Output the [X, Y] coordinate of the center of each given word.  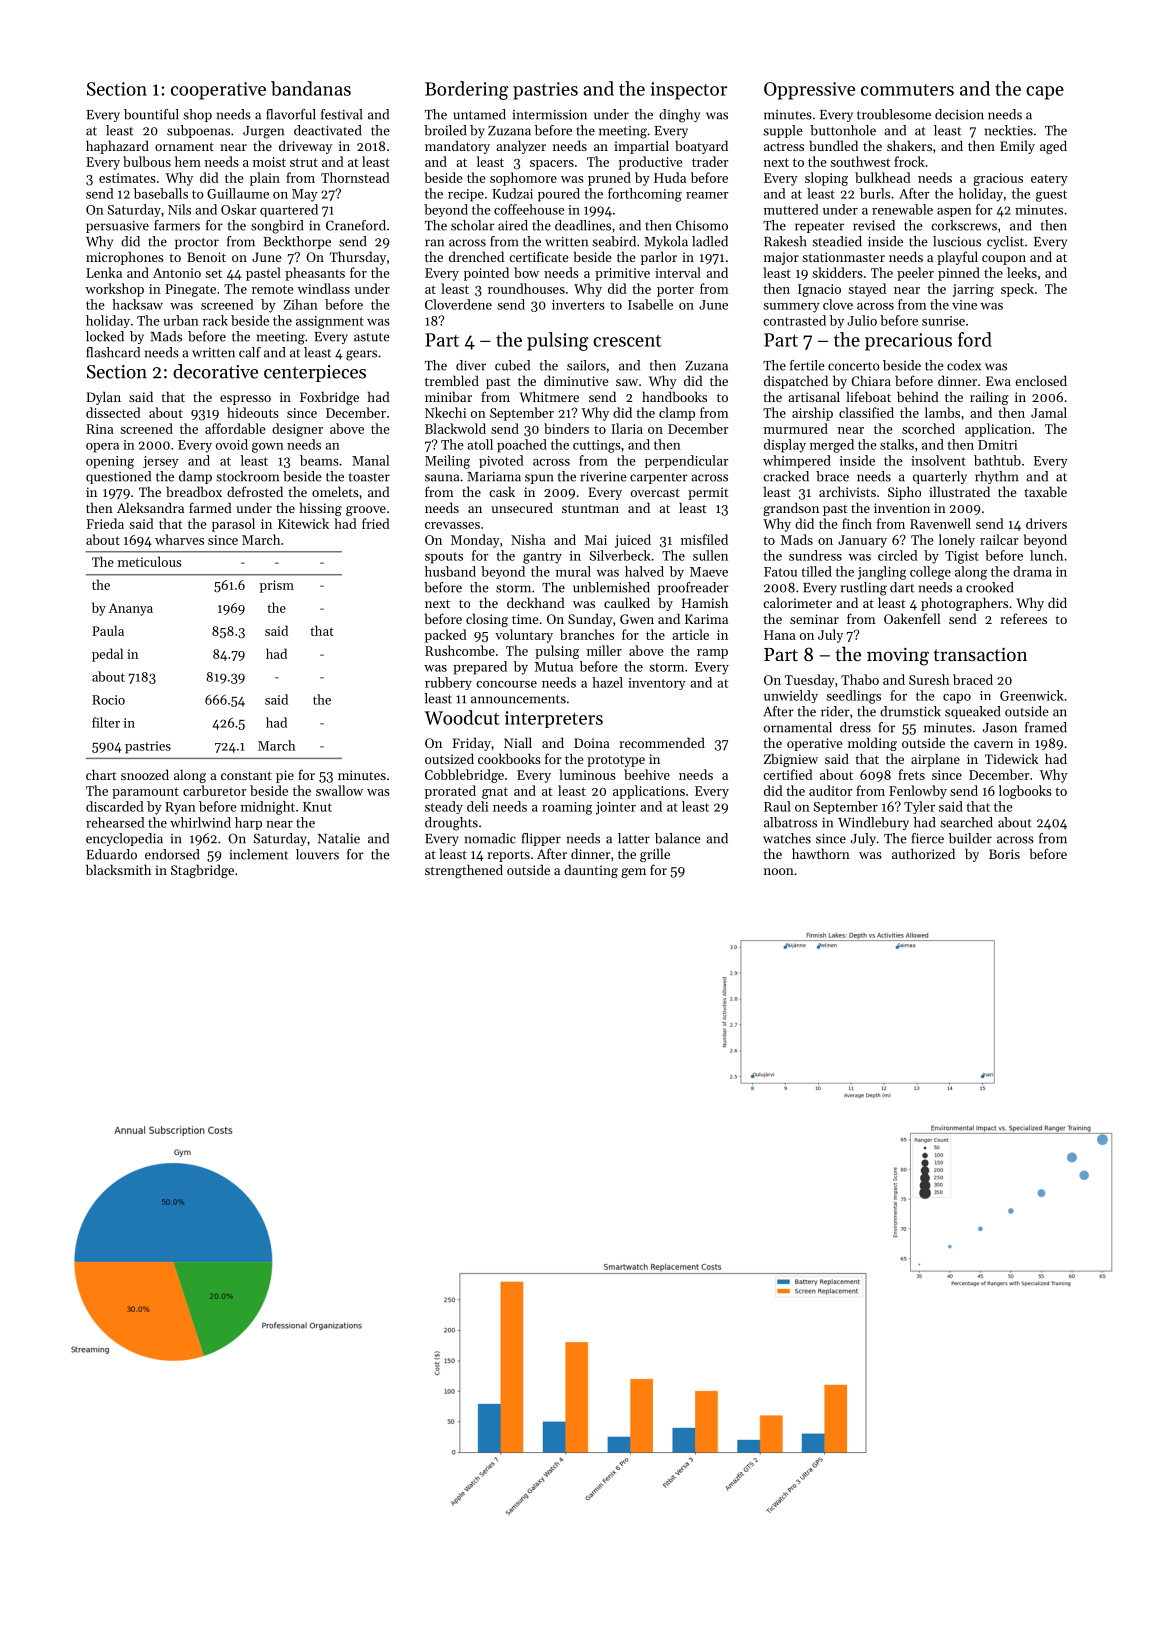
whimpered [797, 461]
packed [446, 636]
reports [508, 856]
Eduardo [111, 854]
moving [898, 656]
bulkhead [883, 177]
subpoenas [198, 131]
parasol [233, 525]
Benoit [206, 257]
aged [1053, 147]
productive [651, 163]
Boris [1004, 854]
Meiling [447, 462]
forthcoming [645, 195]
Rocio [108, 700]
